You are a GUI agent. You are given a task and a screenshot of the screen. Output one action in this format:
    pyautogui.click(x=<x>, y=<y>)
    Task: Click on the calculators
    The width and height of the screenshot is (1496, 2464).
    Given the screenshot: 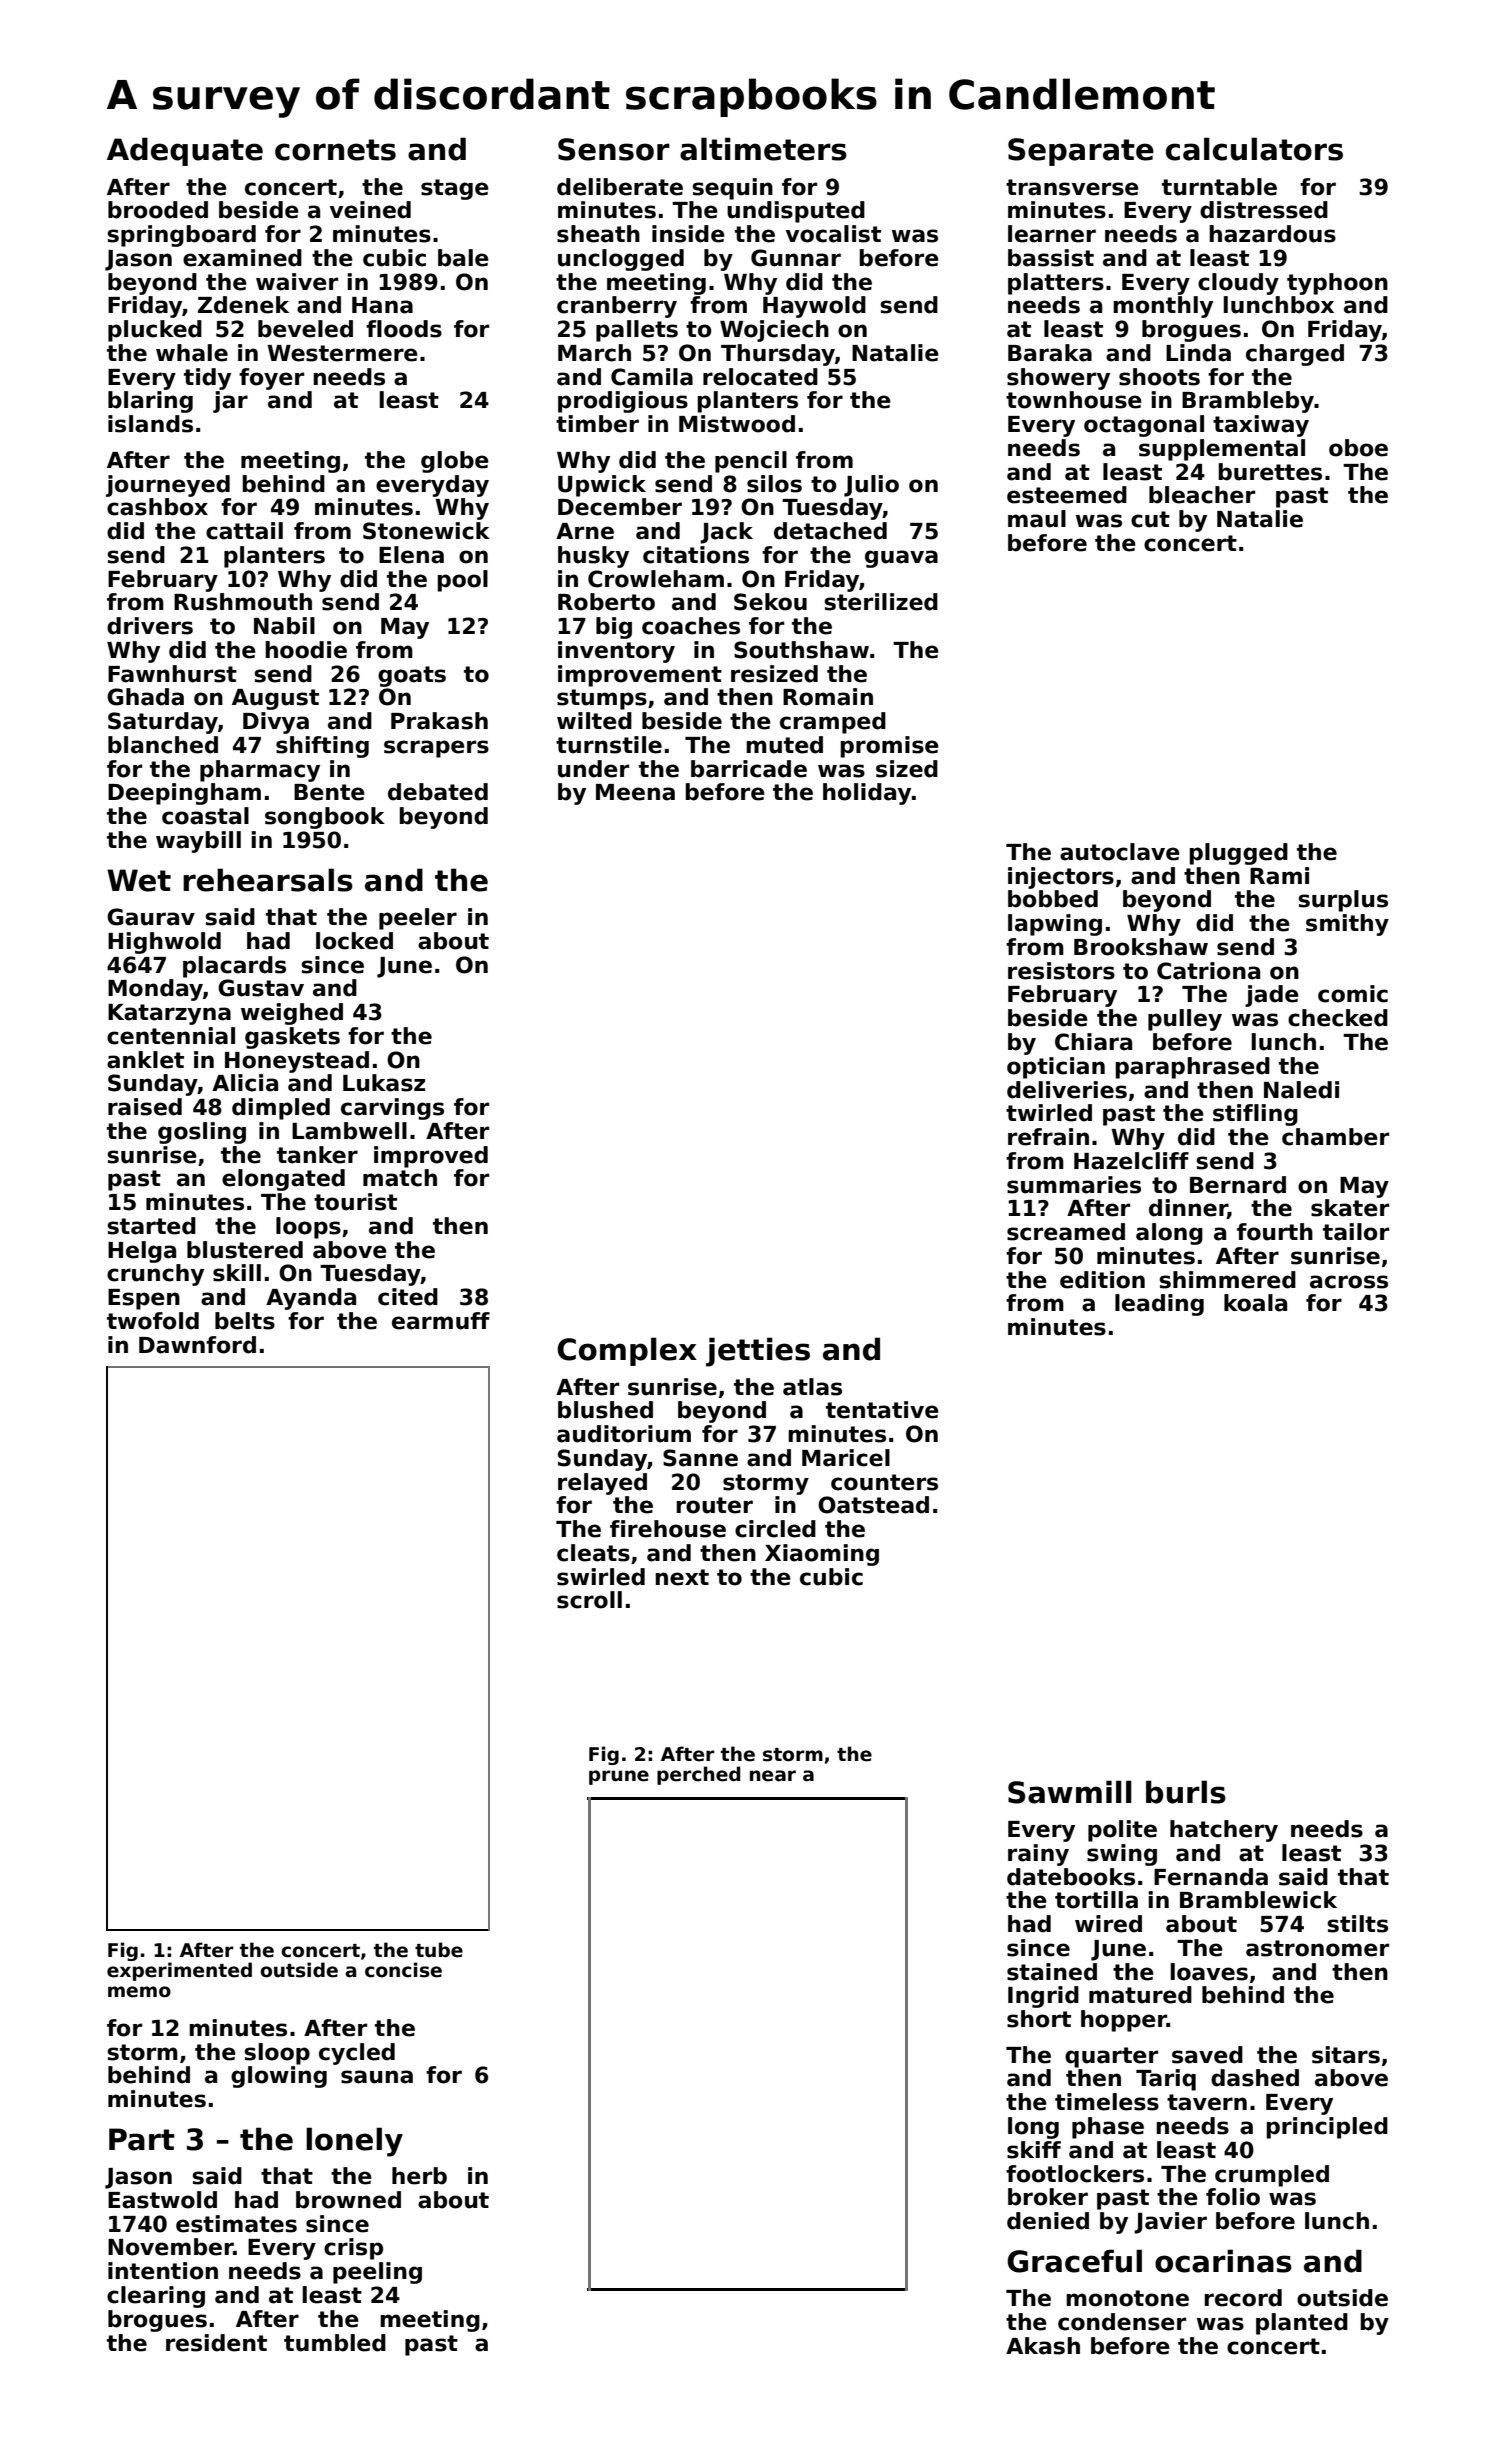 What is the action you would take?
    pyautogui.click(x=1254, y=149)
